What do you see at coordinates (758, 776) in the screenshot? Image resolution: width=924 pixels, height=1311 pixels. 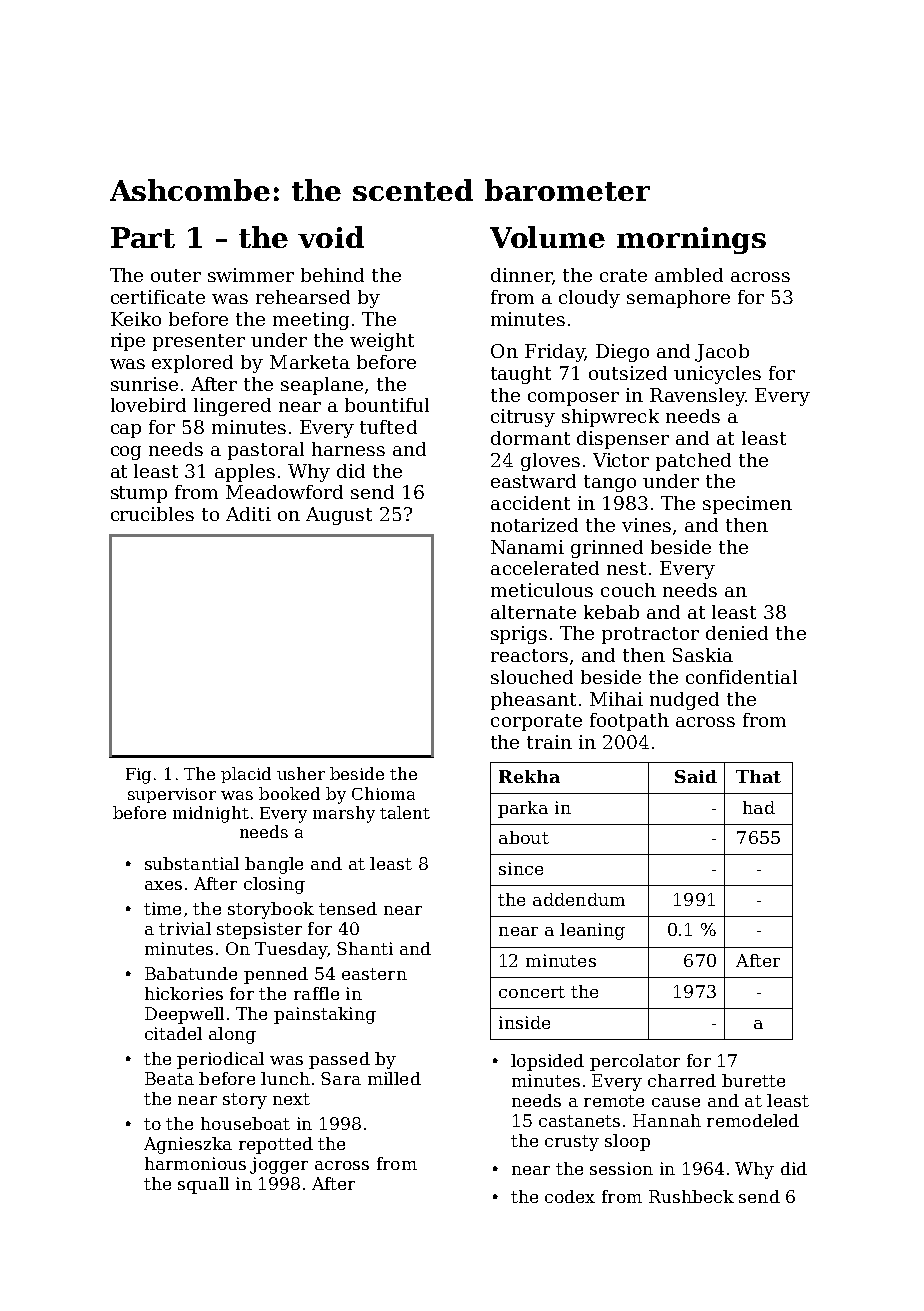 I see `That` at bounding box center [758, 776].
